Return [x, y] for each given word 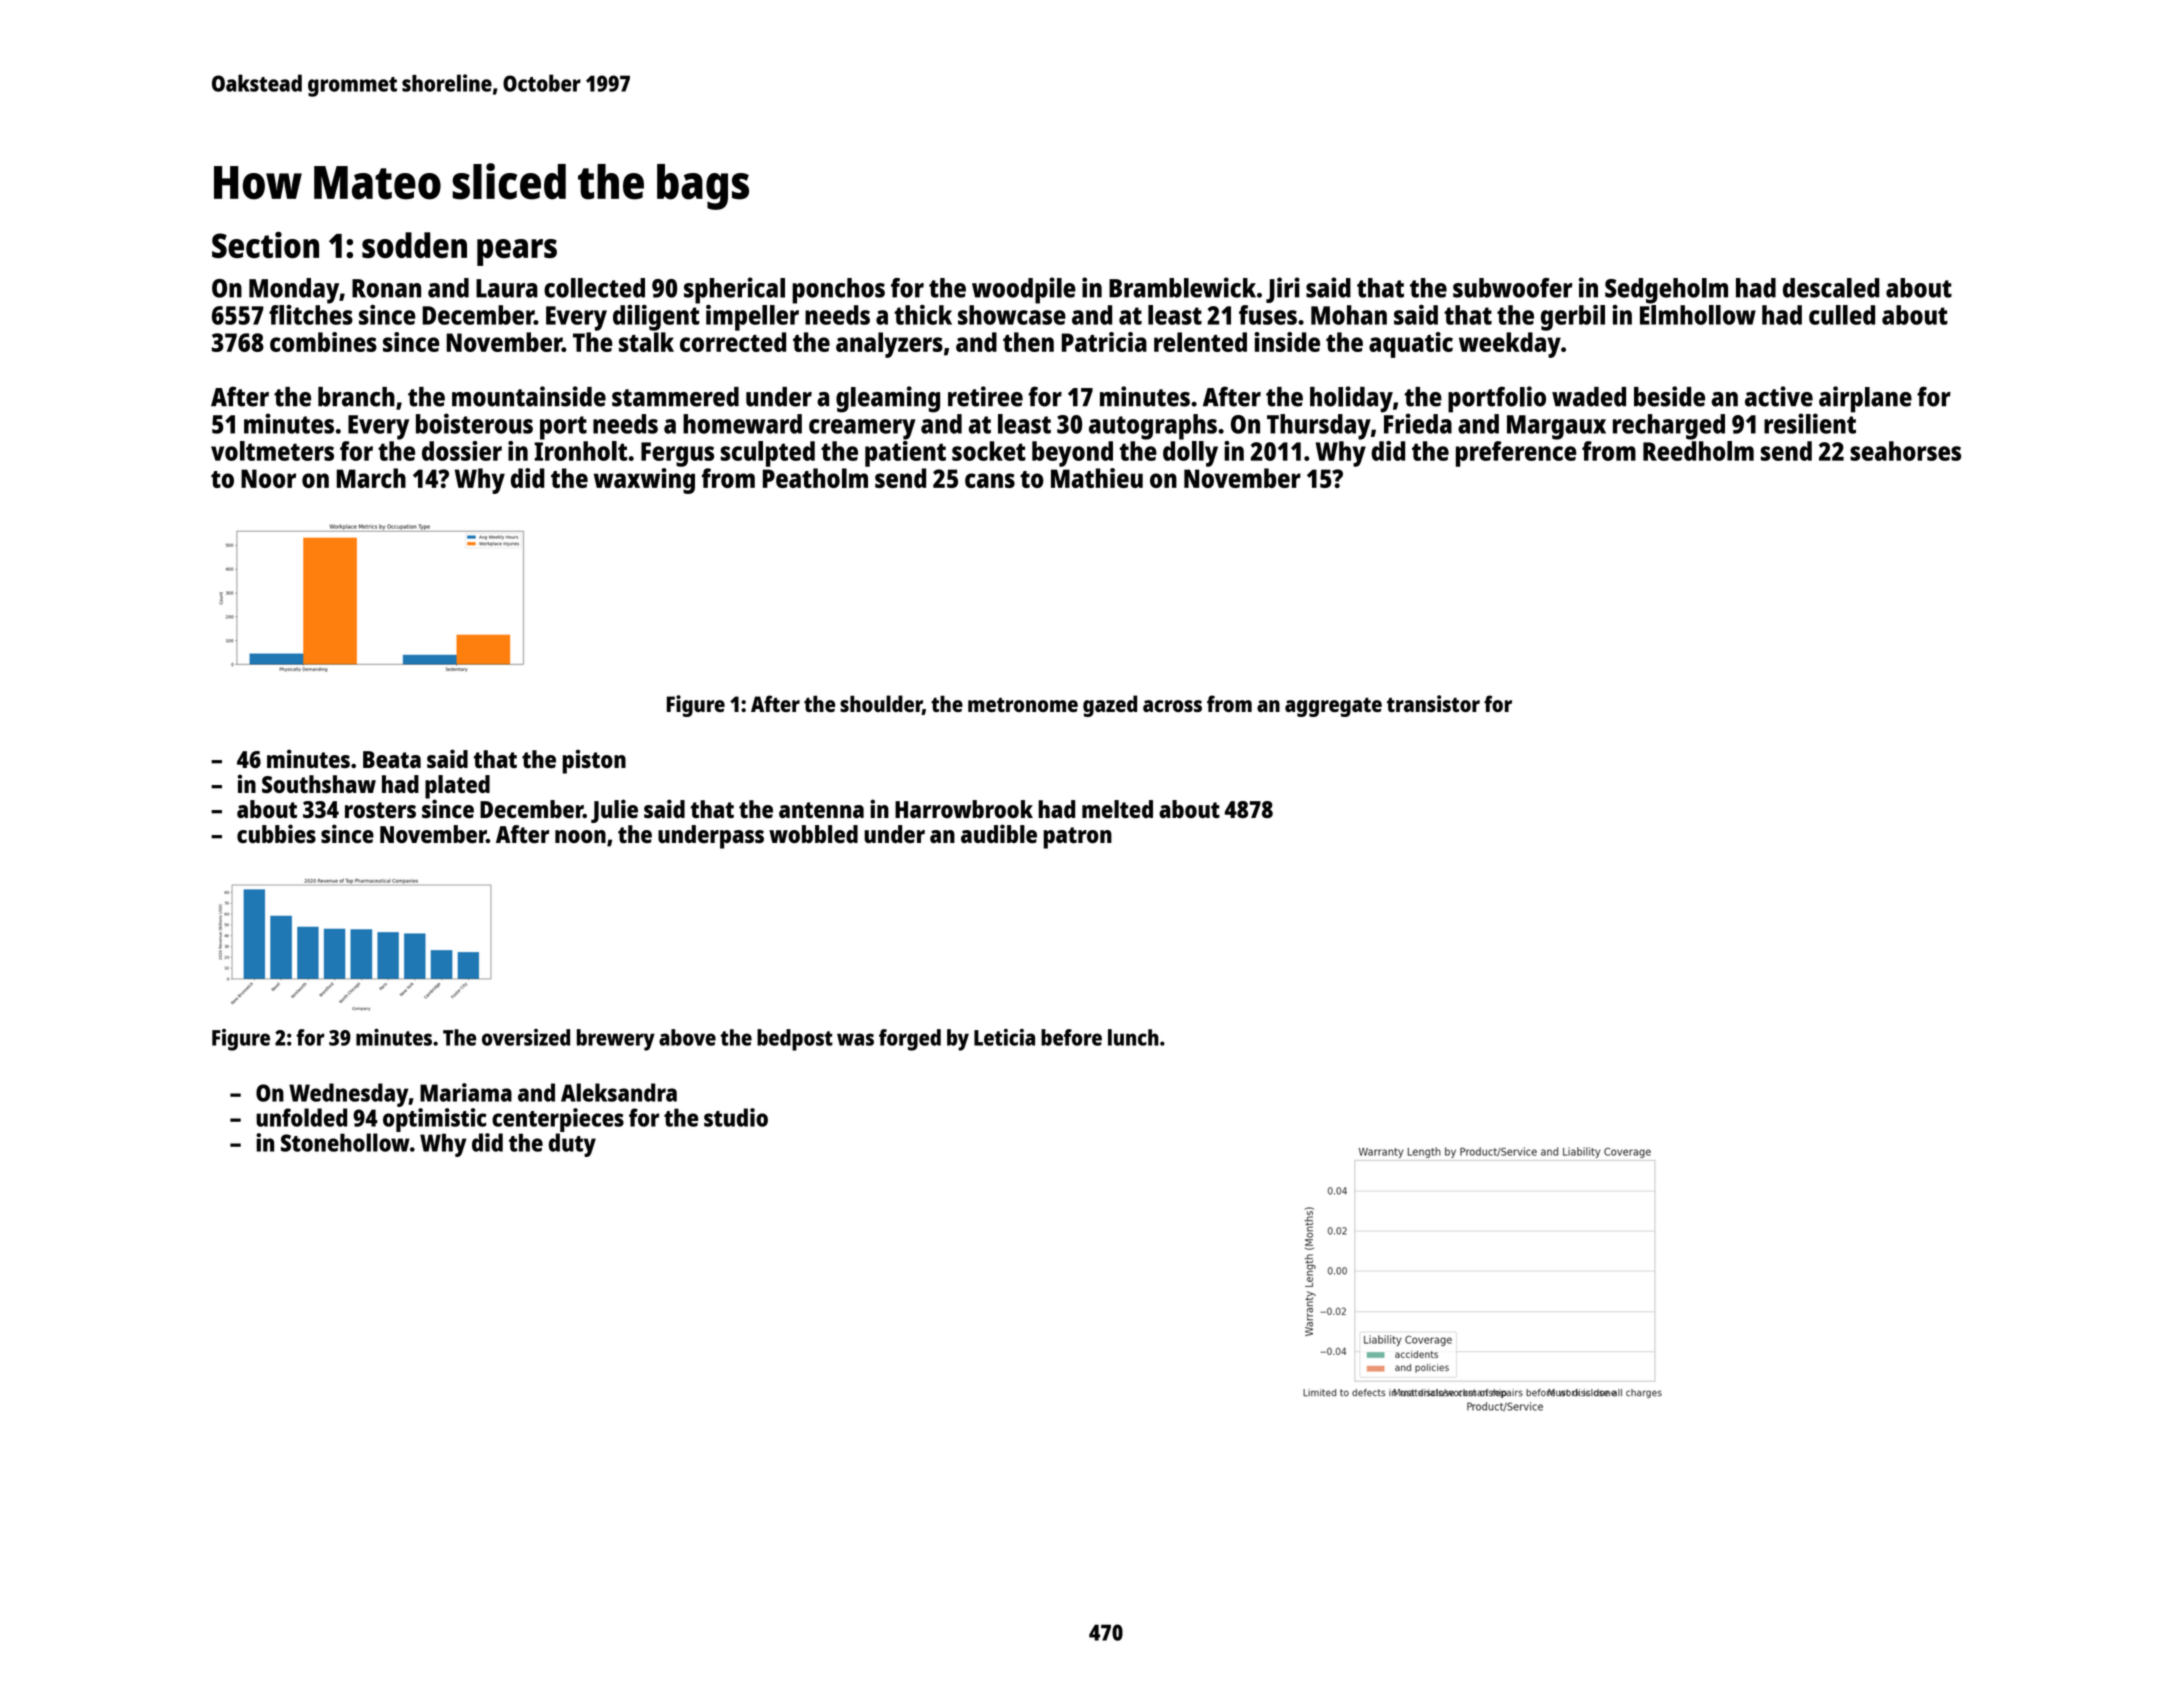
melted [1117, 809]
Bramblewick [1182, 287]
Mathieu [1097, 478]
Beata [392, 759]
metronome [1023, 704]
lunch [1133, 1037]
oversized [526, 1037]
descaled [1831, 288]
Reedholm [1698, 451]
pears [517, 252]
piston [594, 761]
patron [1077, 838]
